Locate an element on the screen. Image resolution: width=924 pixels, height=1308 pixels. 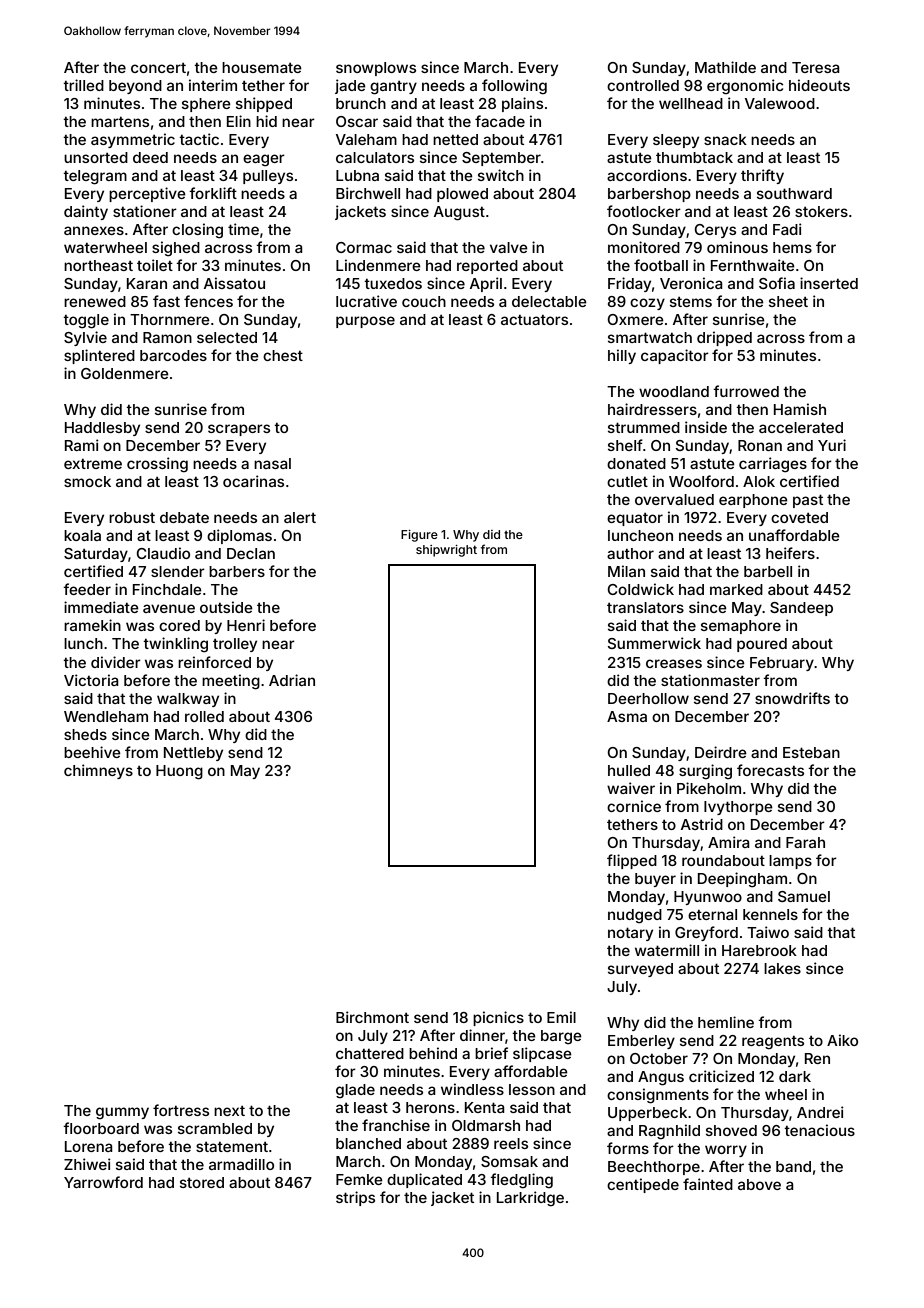
purpose is located at coordinates (365, 322).
